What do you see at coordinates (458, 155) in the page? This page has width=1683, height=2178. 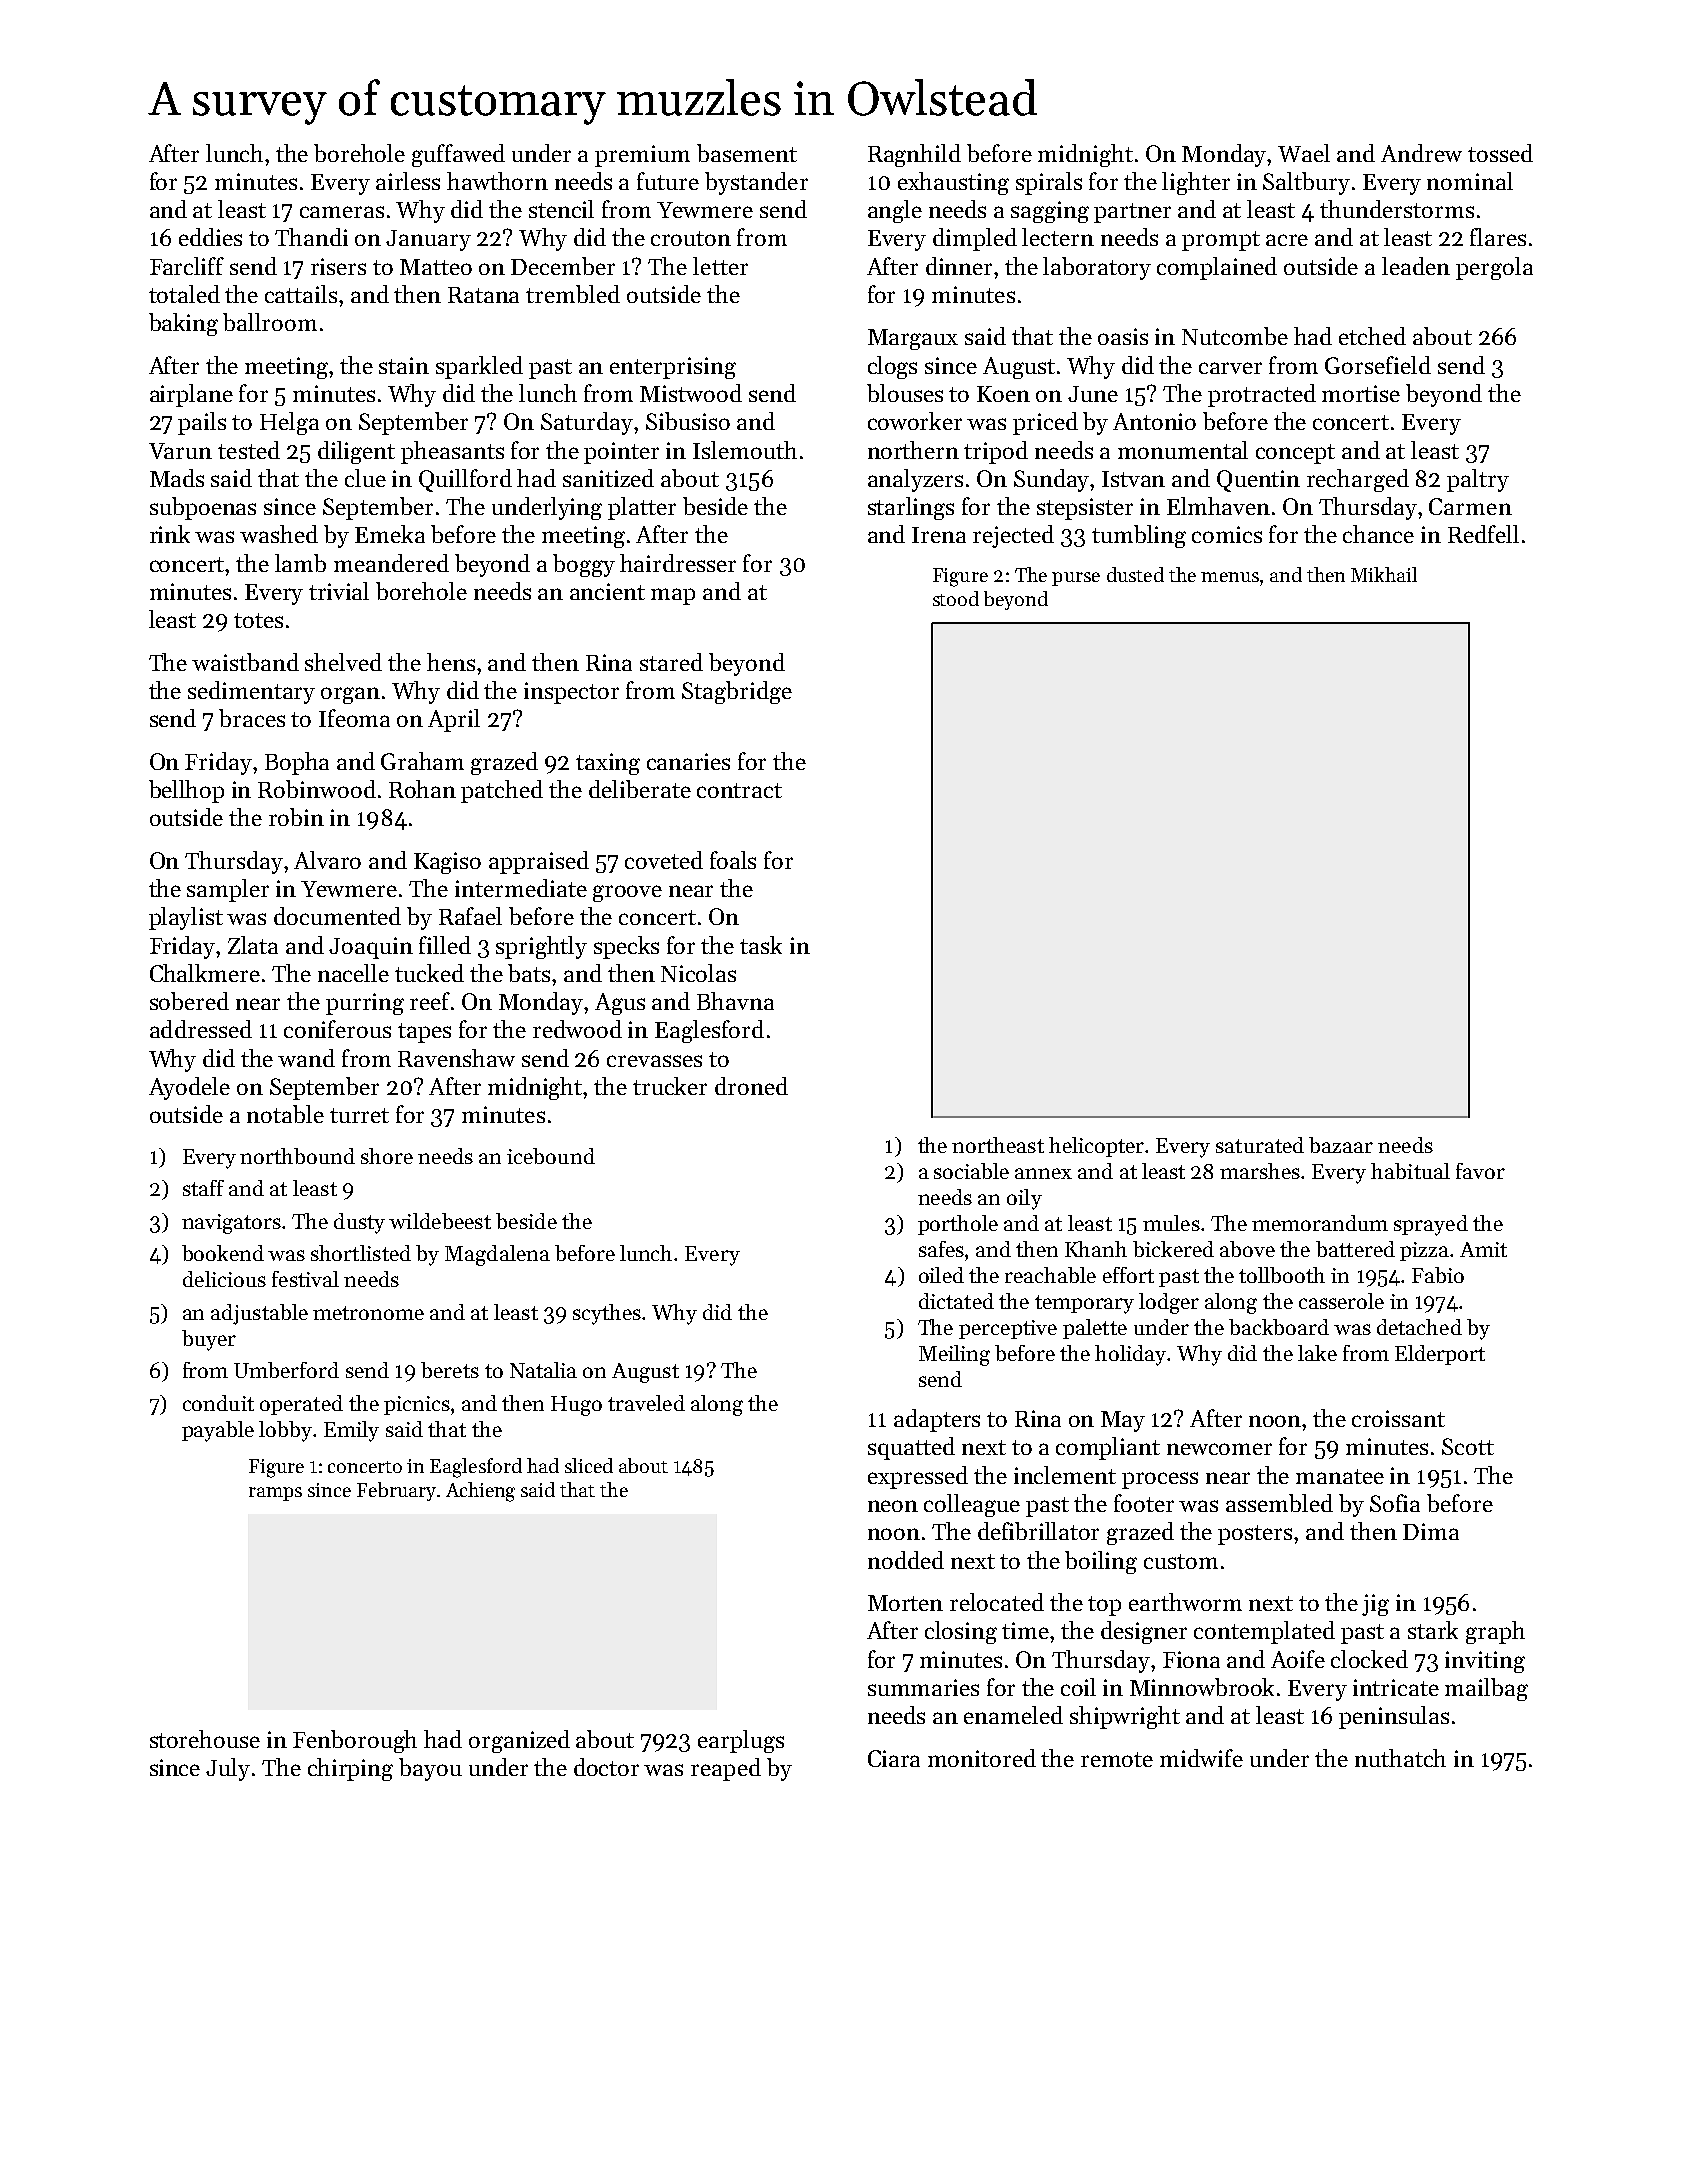 I see `guffawed` at bounding box center [458, 155].
